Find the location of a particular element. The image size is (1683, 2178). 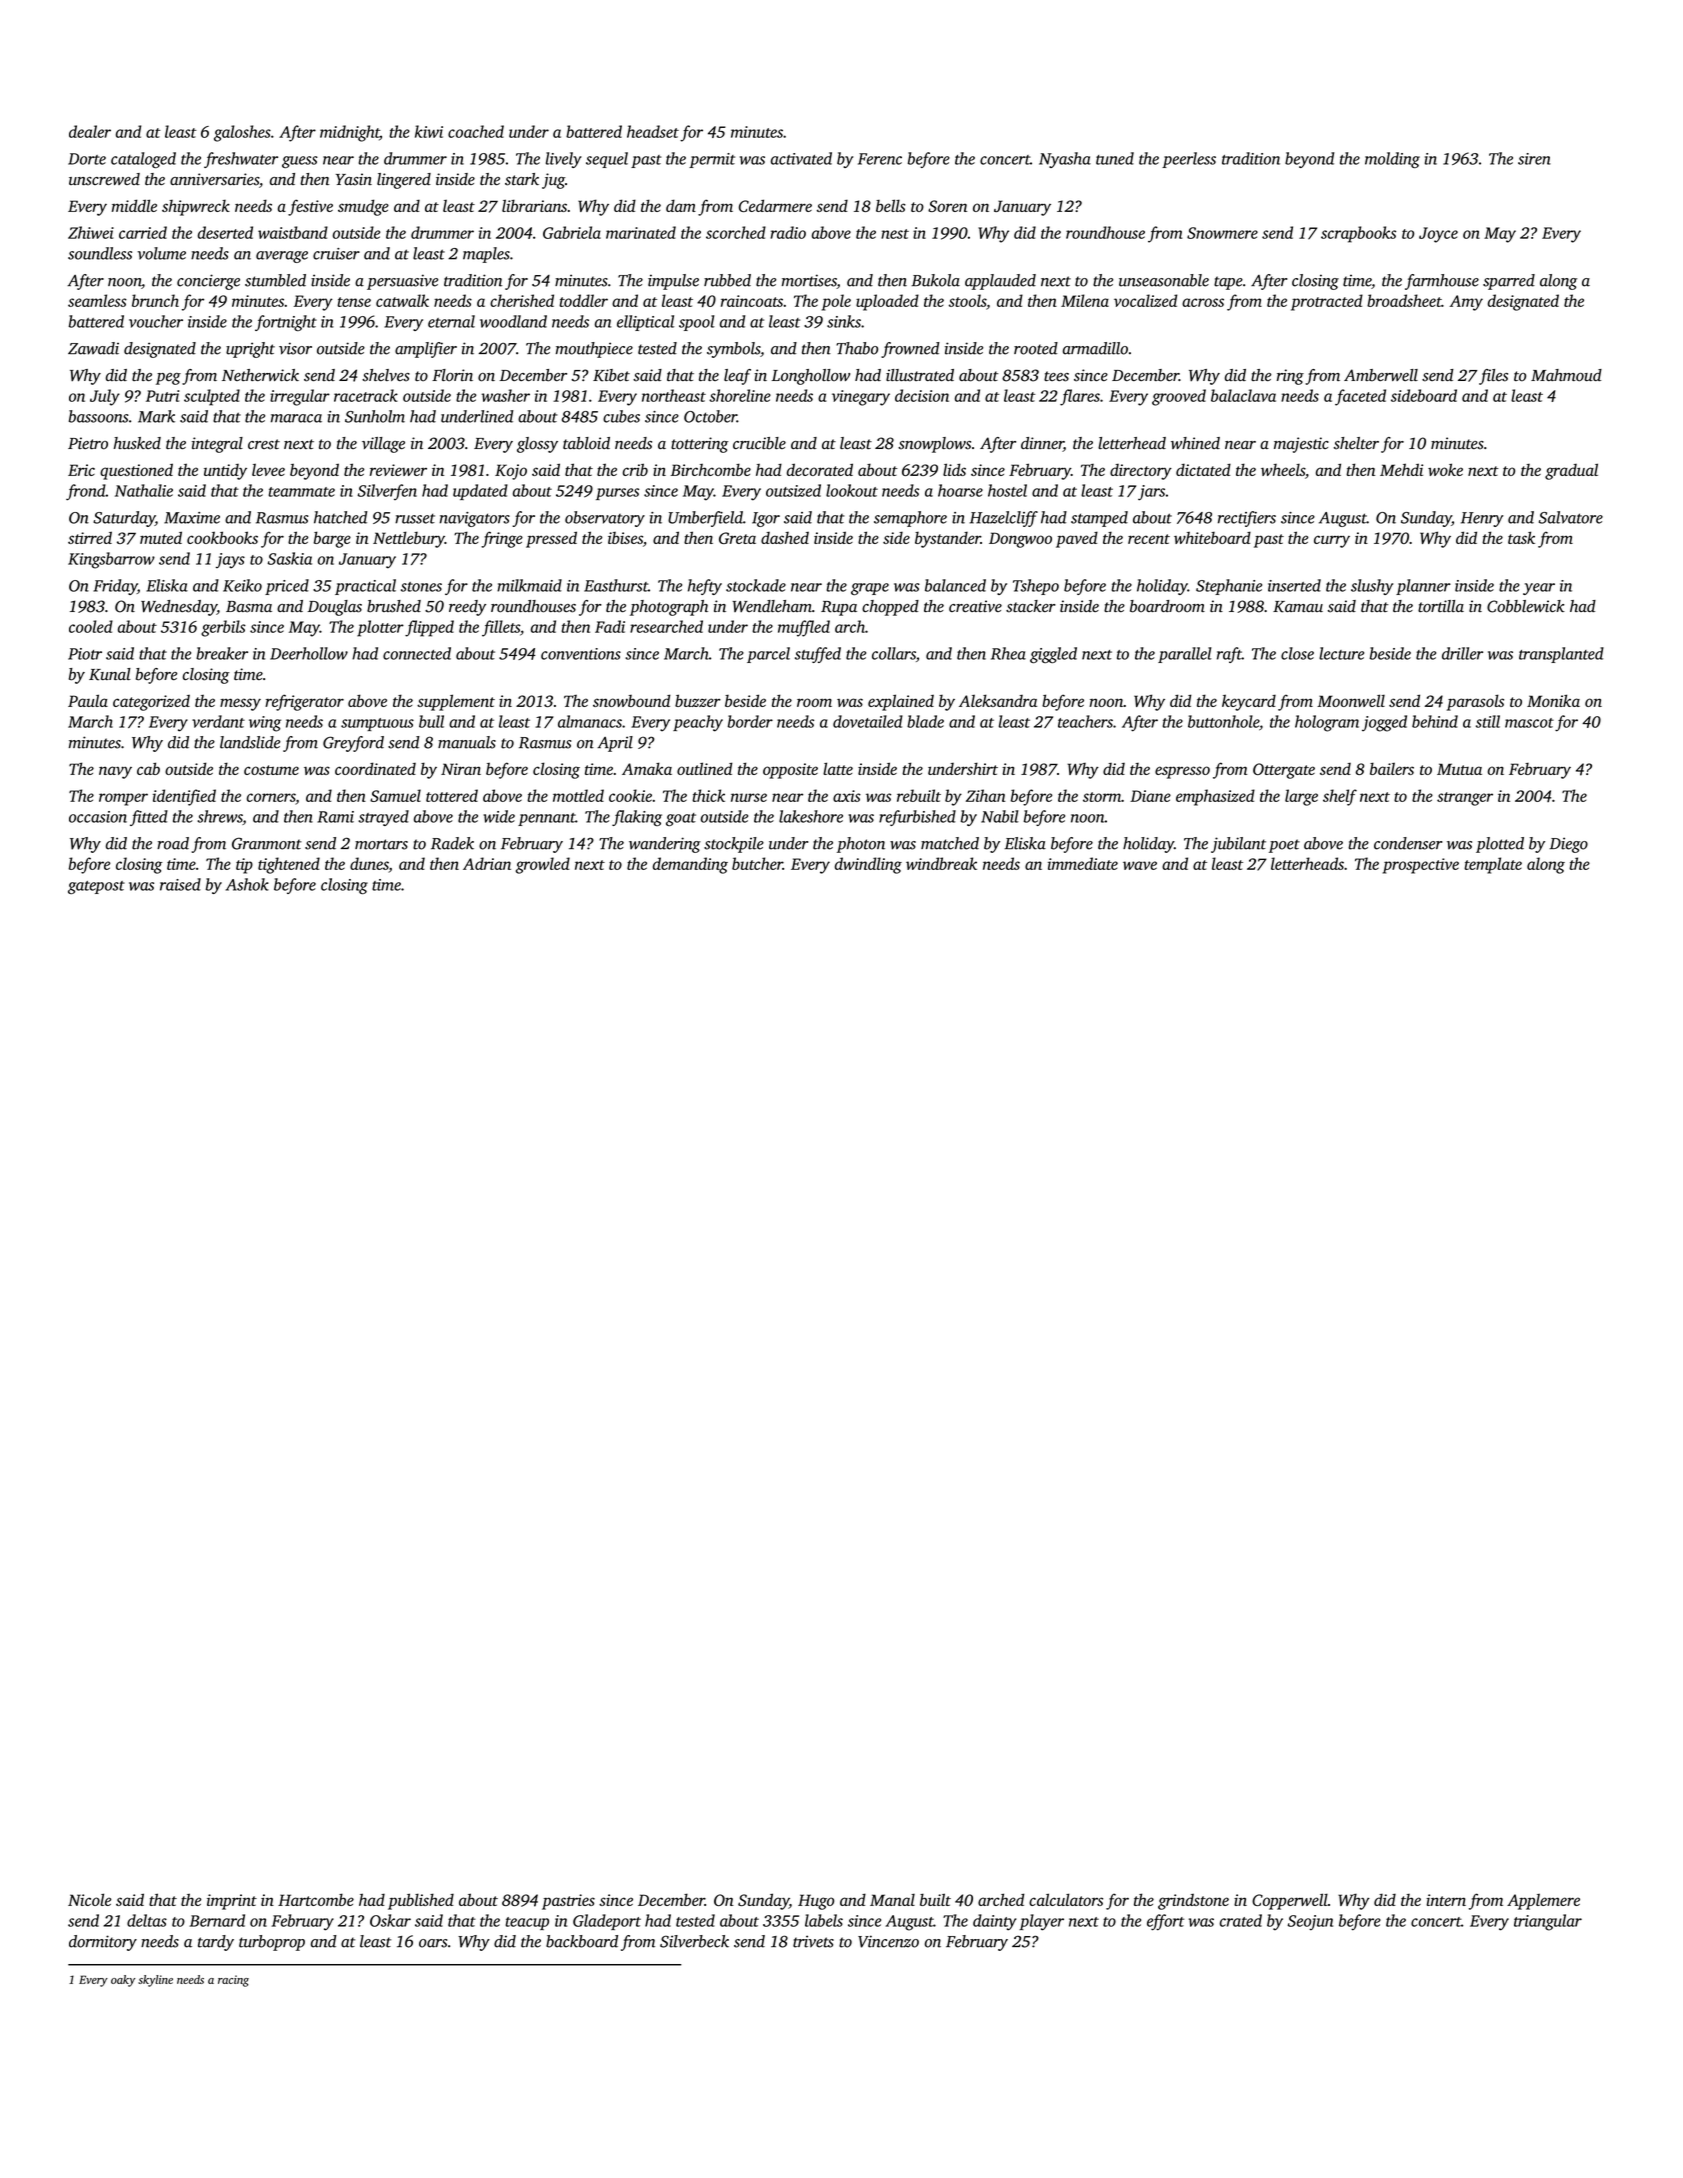

Ashok is located at coordinates (247, 884).
